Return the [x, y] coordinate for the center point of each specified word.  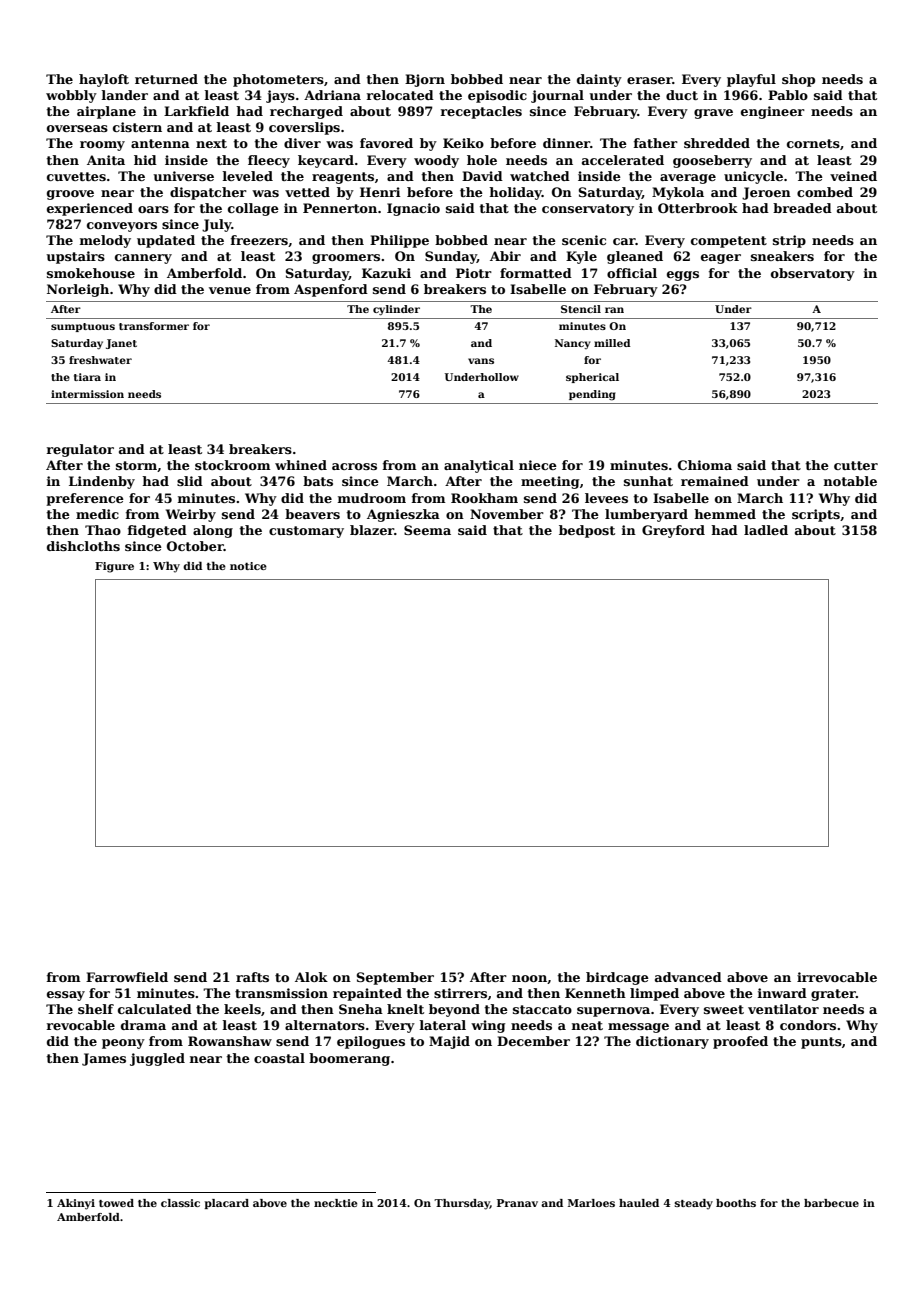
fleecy [269, 161]
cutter [856, 465]
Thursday [462, 1204]
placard [227, 1204]
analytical [479, 466]
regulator [80, 450]
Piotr [474, 273]
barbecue [831, 1203]
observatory [813, 274]
